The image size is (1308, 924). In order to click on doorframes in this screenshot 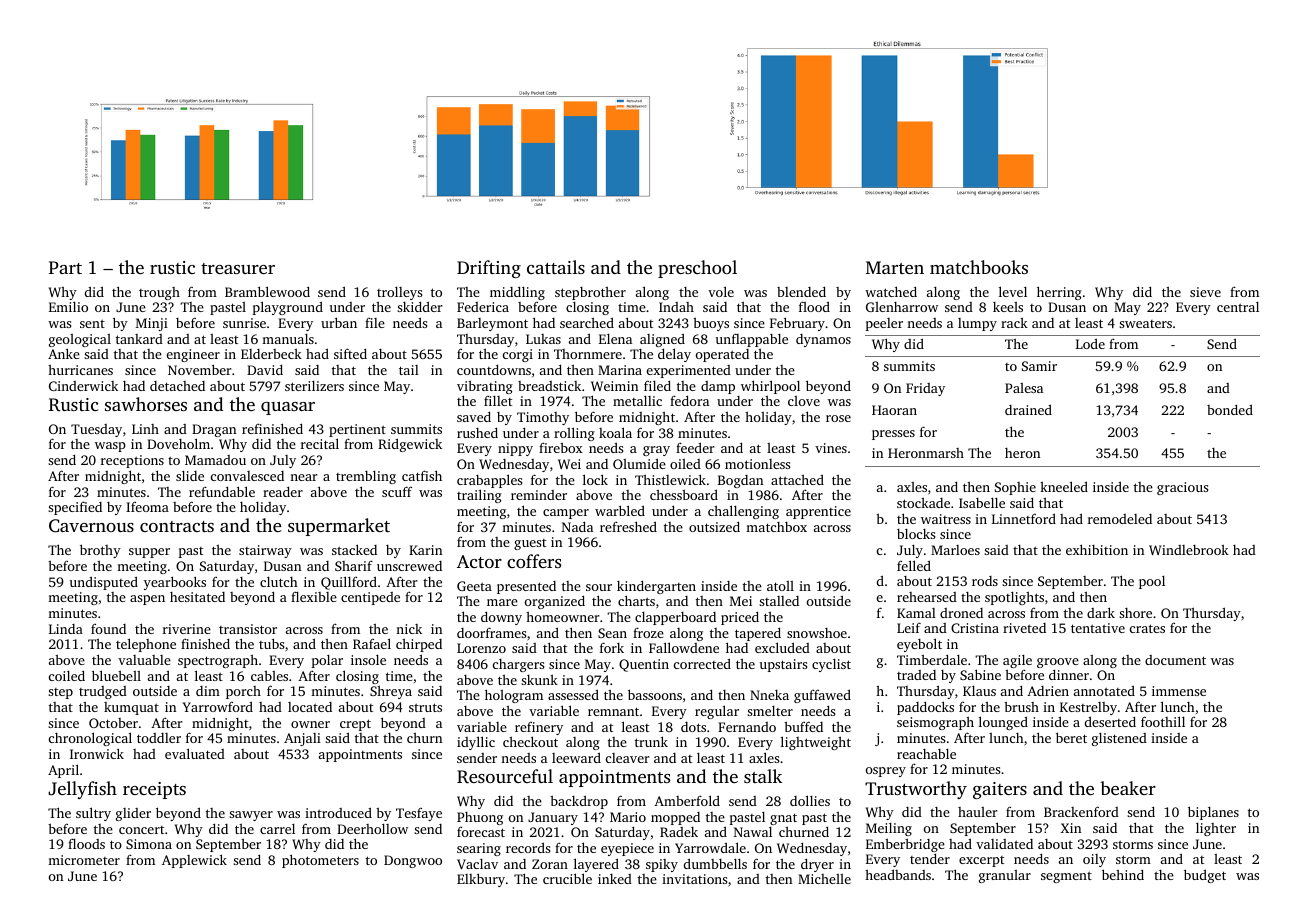, I will do `click(491, 632)`.
